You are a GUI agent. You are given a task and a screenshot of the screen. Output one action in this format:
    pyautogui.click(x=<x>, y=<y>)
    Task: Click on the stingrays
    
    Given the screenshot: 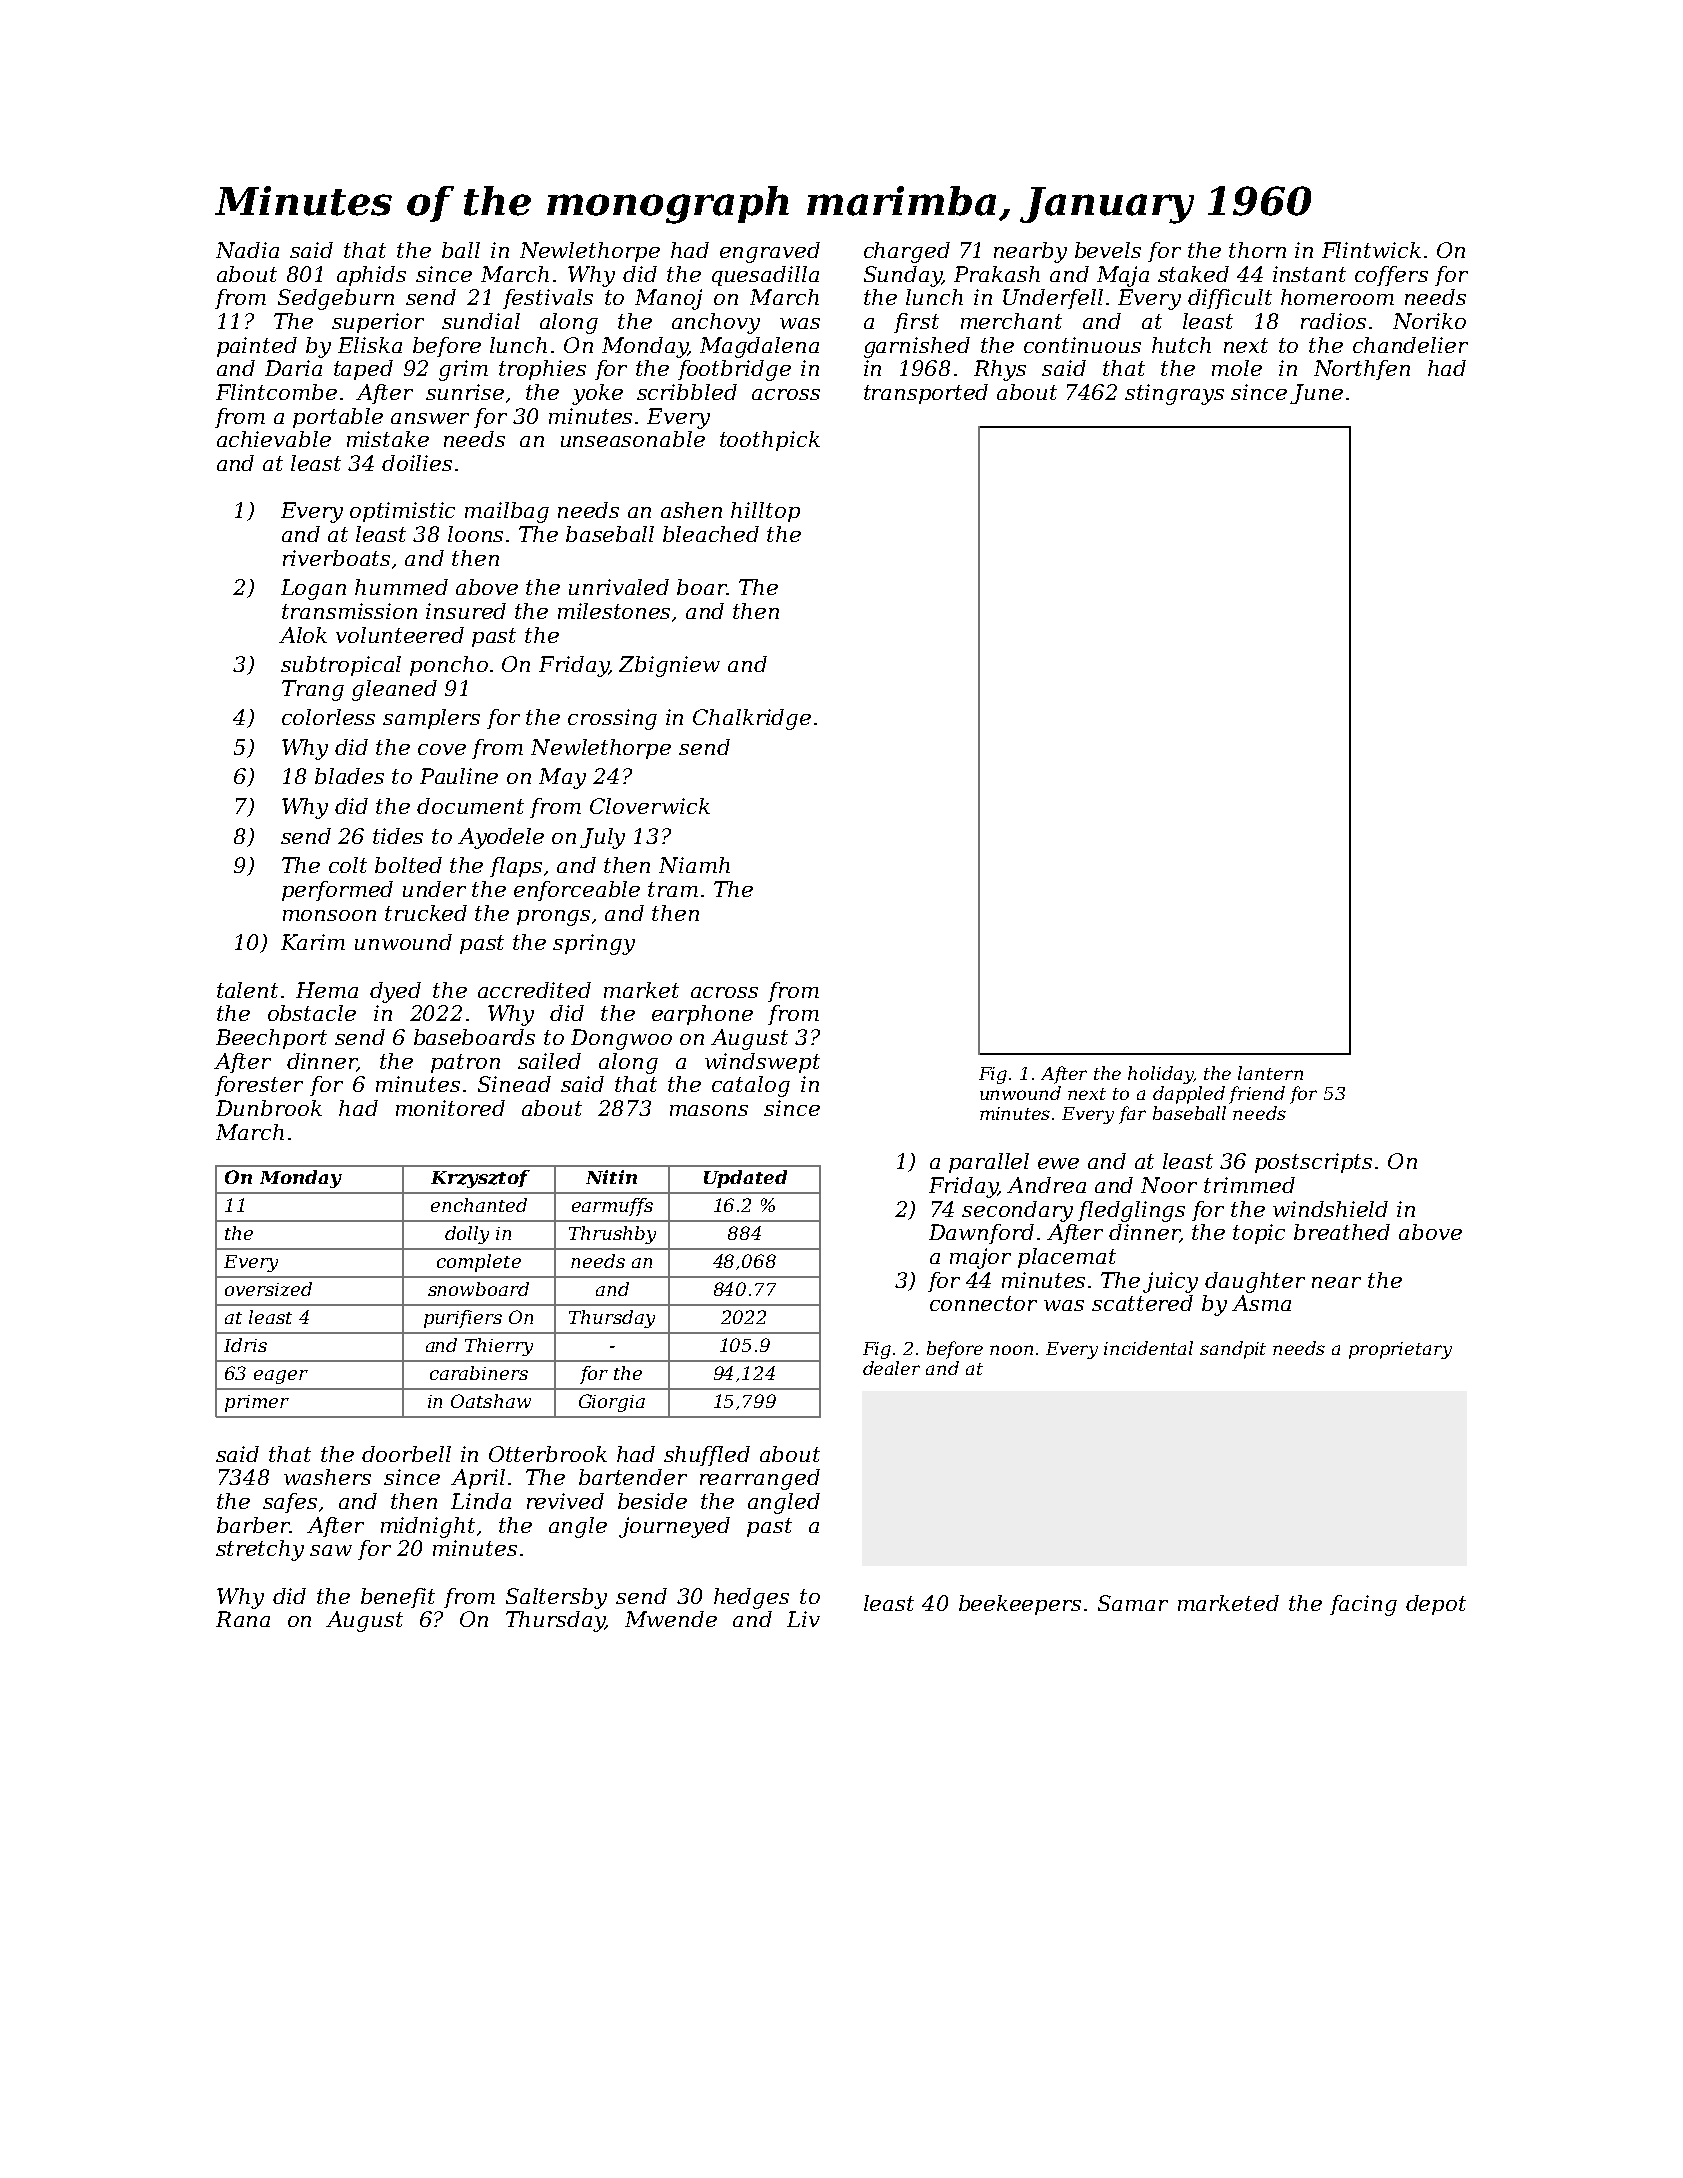 What is the action you would take?
    pyautogui.click(x=1174, y=394)
